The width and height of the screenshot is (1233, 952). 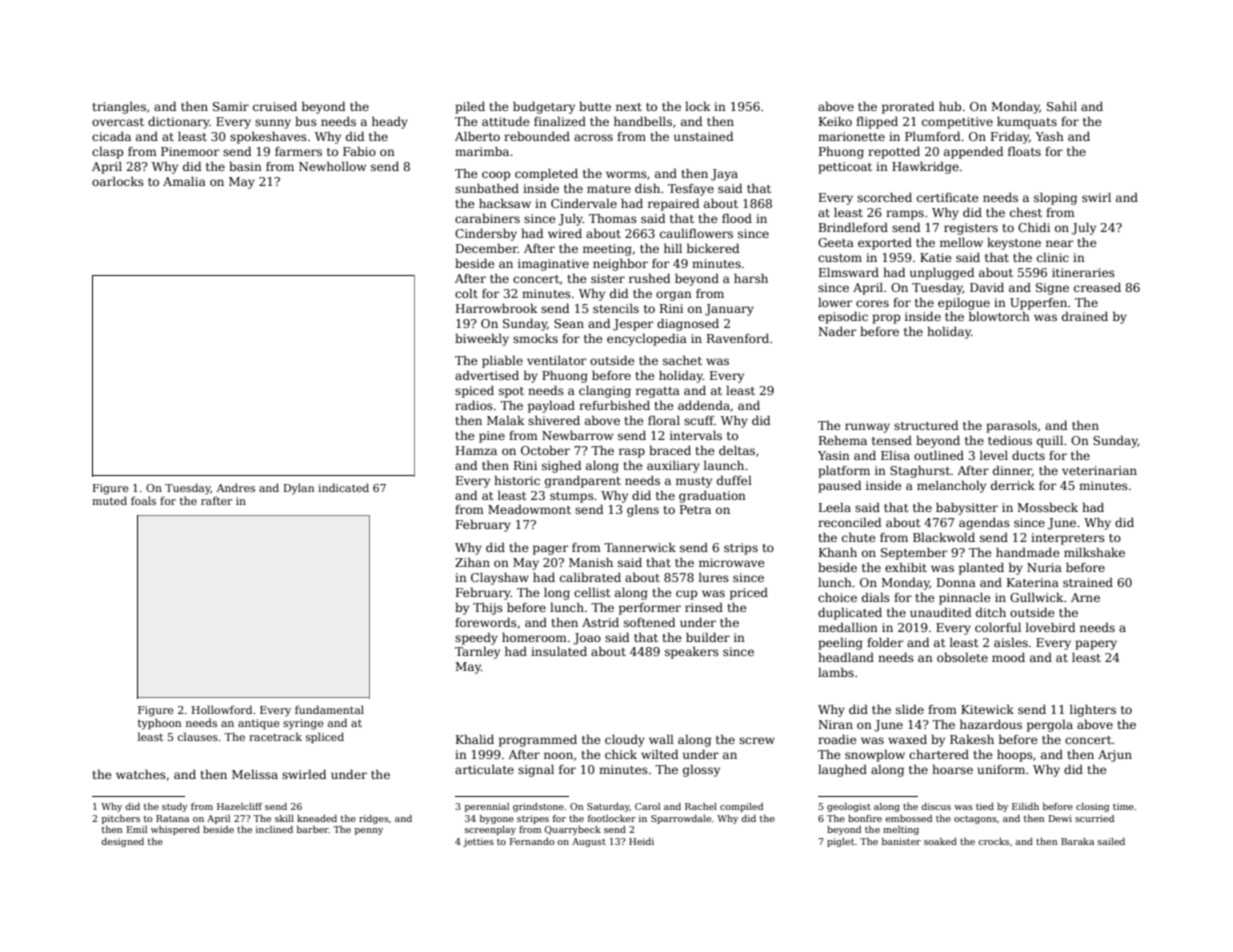 I want to click on worms, so click(x=626, y=174).
